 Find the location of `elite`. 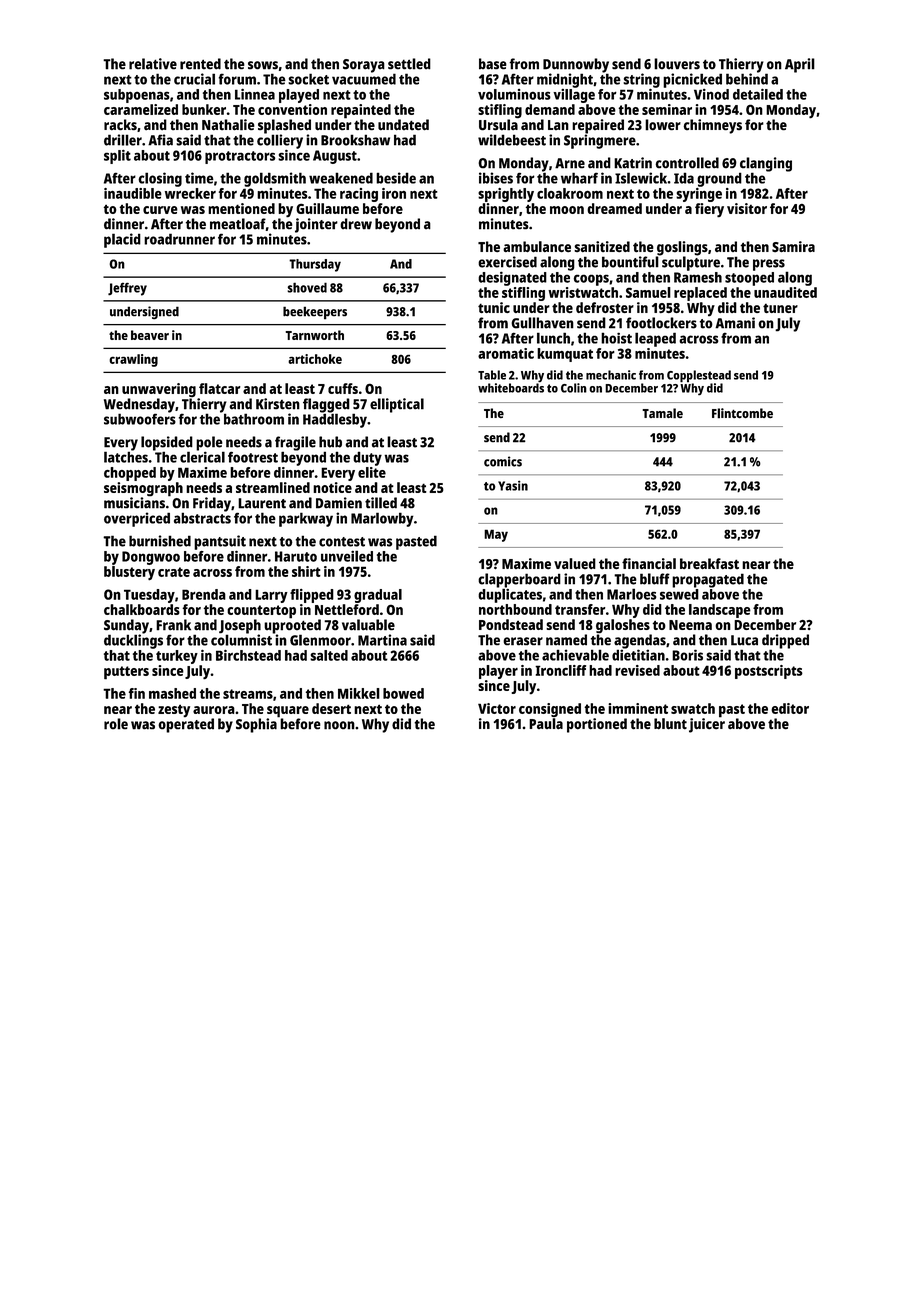

elite is located at coordinates (372, 472).
